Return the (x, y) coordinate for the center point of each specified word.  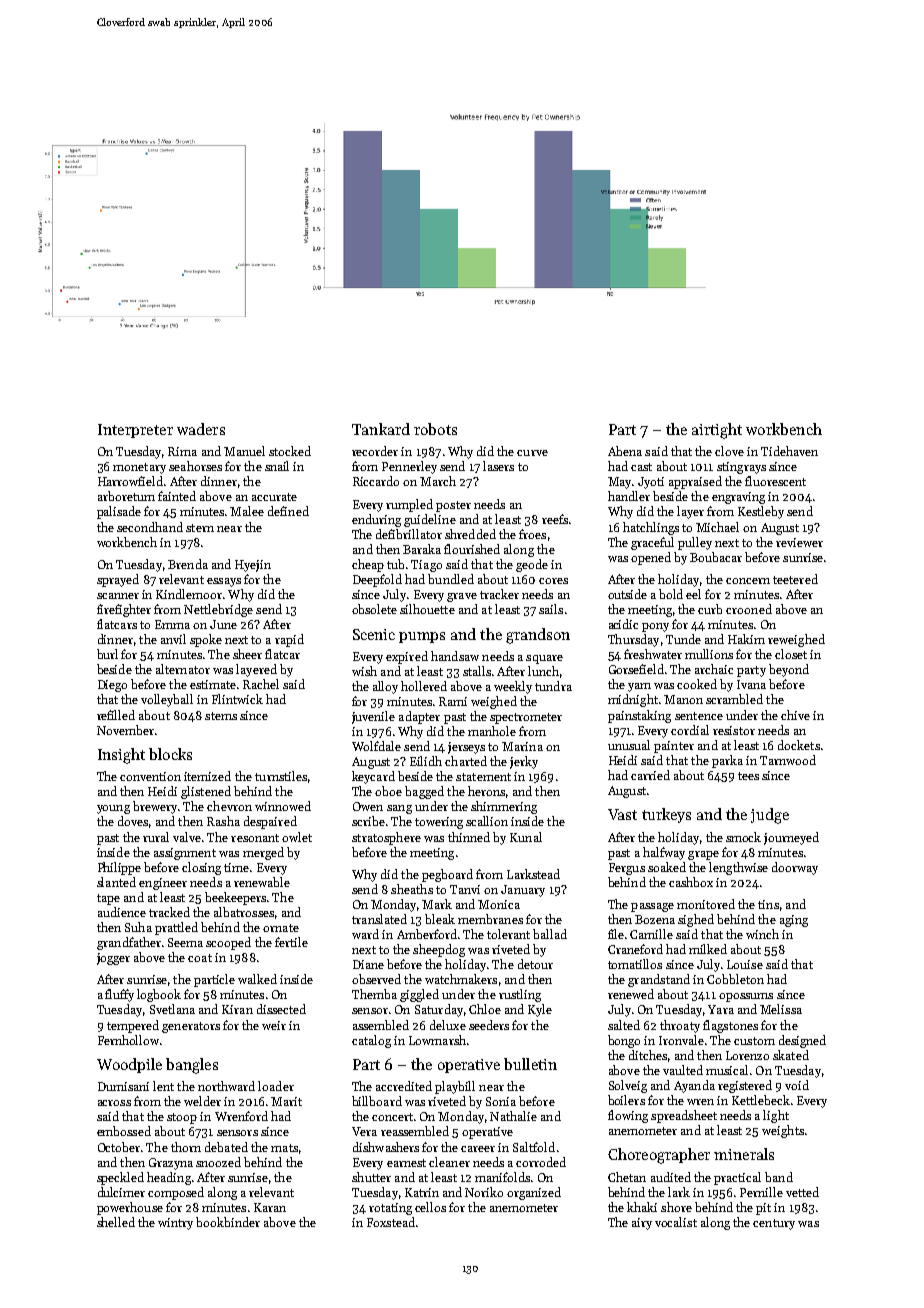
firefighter (124, 610)
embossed (124, 1131)
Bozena (655, 919)
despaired (270, 822)
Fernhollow (128, 1040)
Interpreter (135, 431)
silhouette (427, 609)
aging (794, 921)
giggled (419, 995)
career (478, 1149)
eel (693, 594)
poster (453, 506)
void (797, 1085)
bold (671, 594)
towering (439, 823)
